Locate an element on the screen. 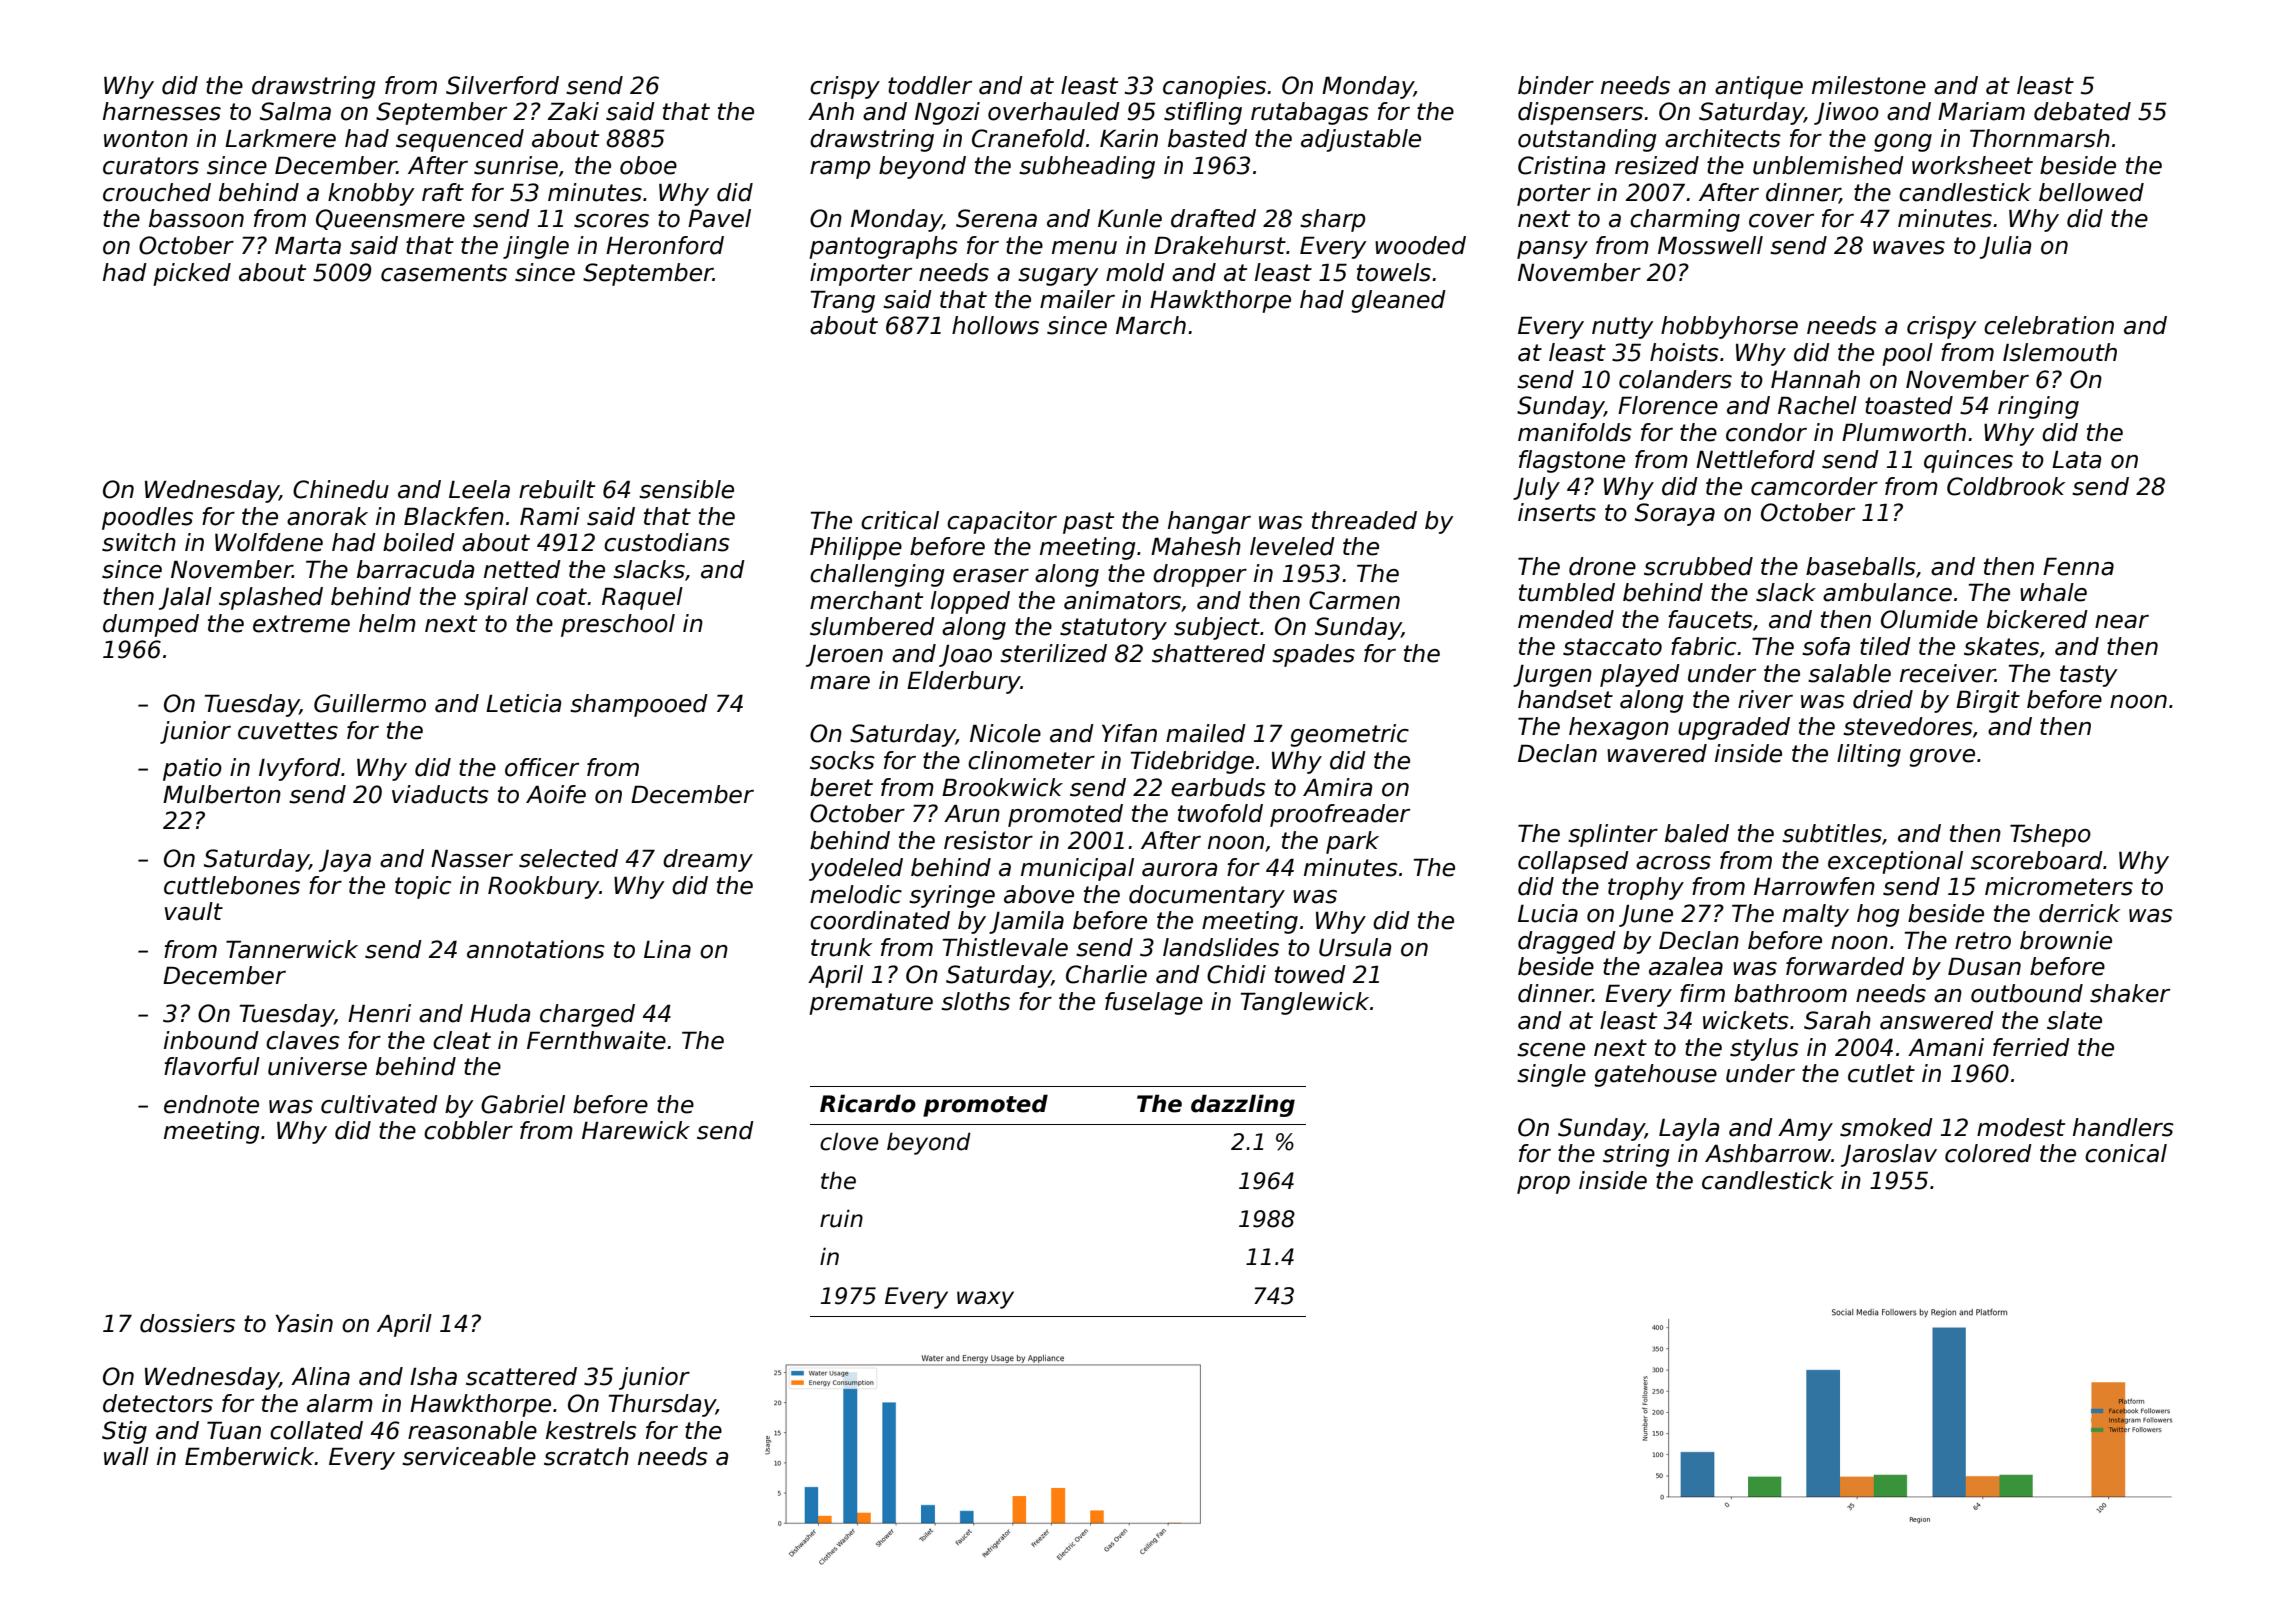  casements is located at coordinates (444, 273).
